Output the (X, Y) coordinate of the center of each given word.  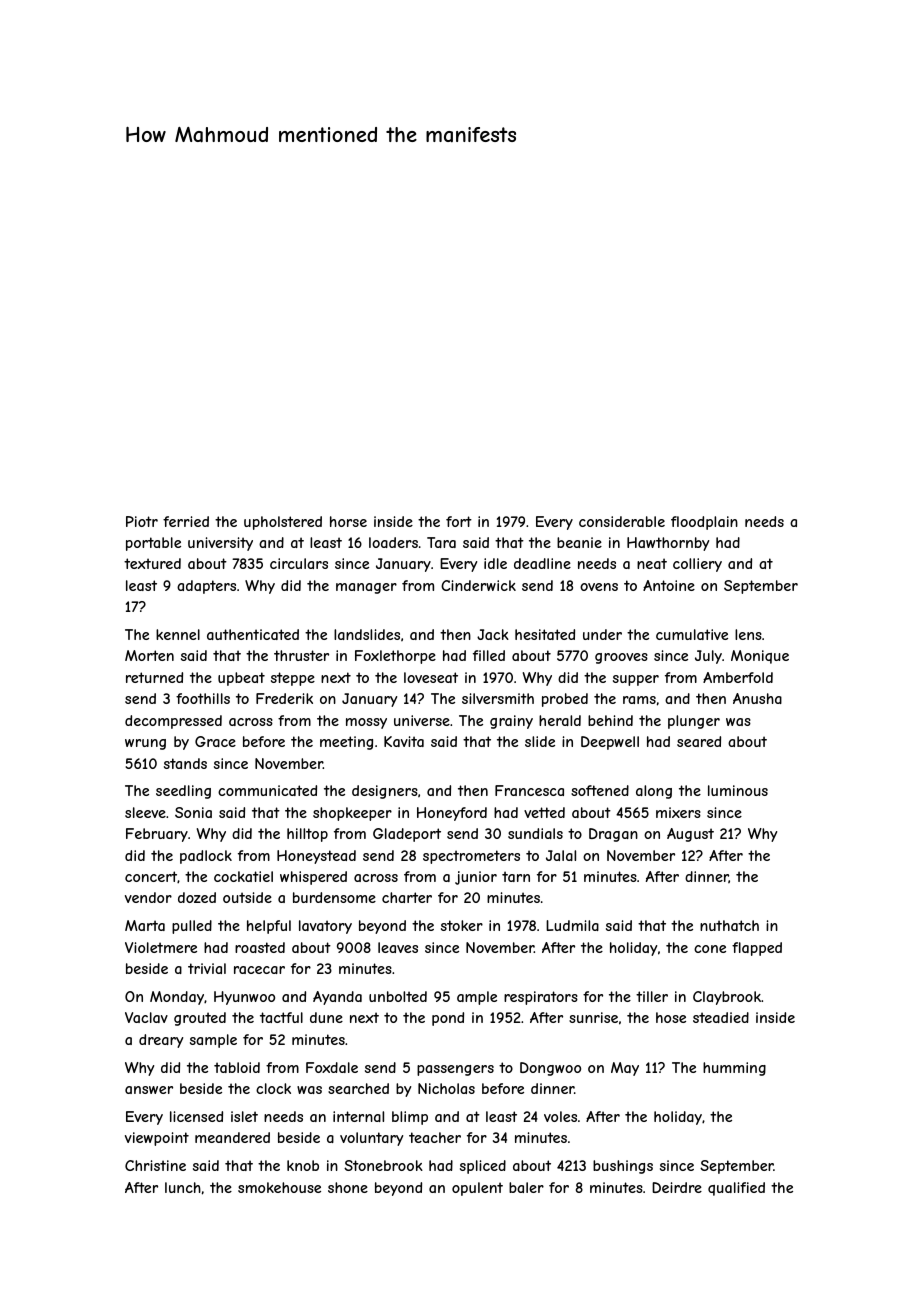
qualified (736, 1189)
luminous (738, 790)
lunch (183, 1187)
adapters (206, 587)
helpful (269, 927)
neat (652, 563)
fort (459, 521)
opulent (477, 1189)
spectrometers (471, 857)
